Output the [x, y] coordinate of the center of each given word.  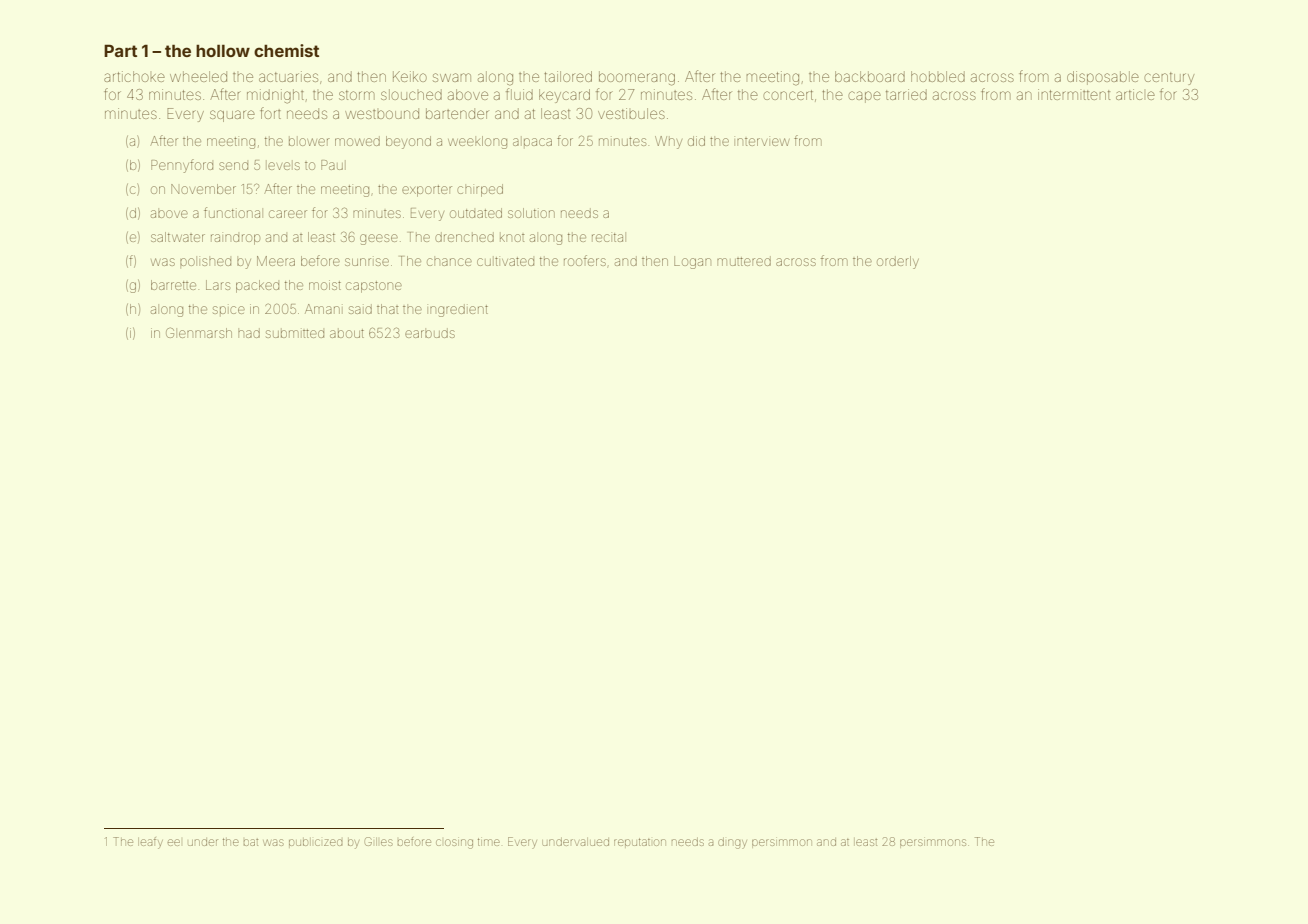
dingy [732, 843]
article [1135, 94]
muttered [744, 261]
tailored [568, 76]
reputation [640, 842]
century [1169, 78]
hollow [223, 50]
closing [454, 844]
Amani [322, 309]
